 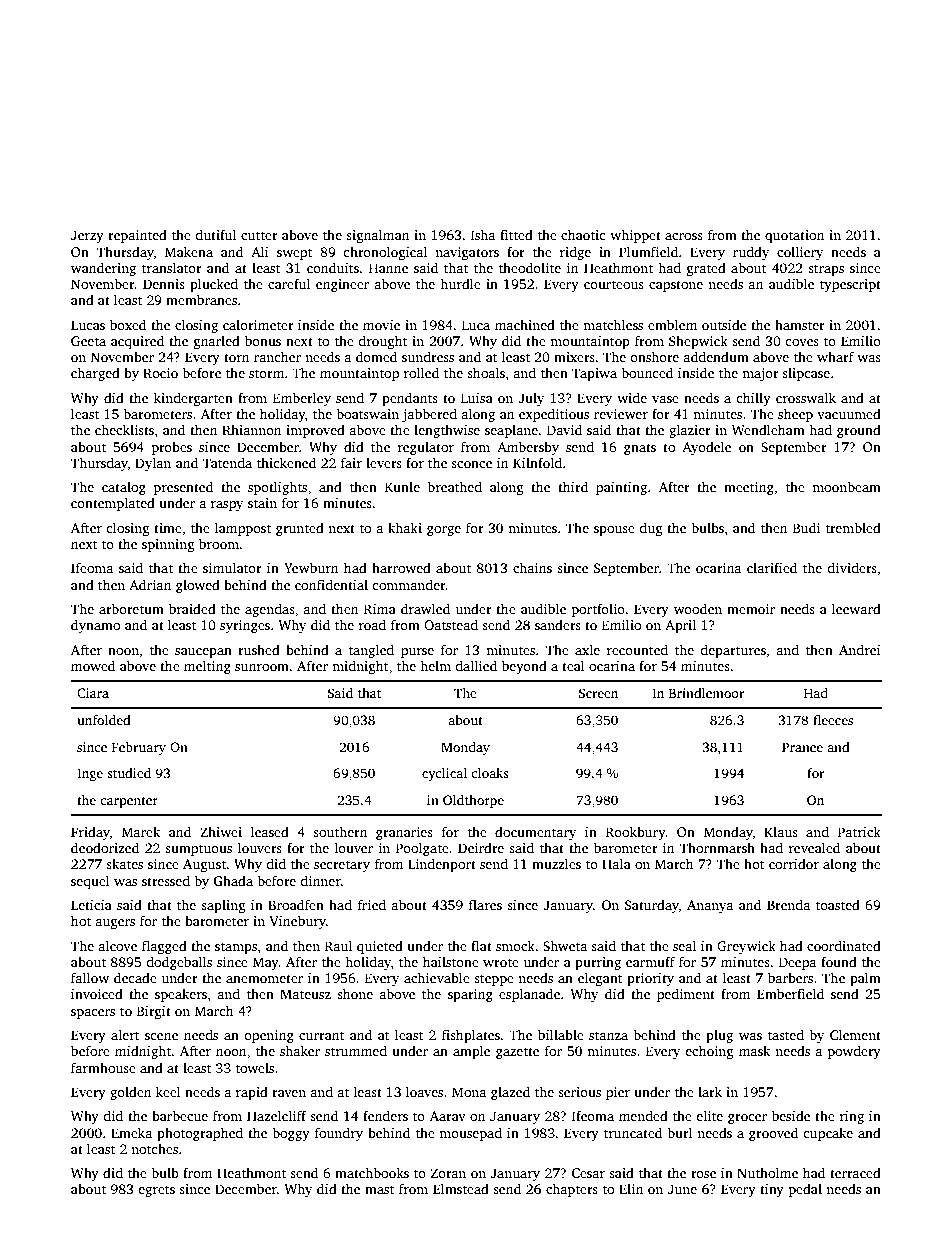 I want to click on fleeces, so click(x=833, y=720).
